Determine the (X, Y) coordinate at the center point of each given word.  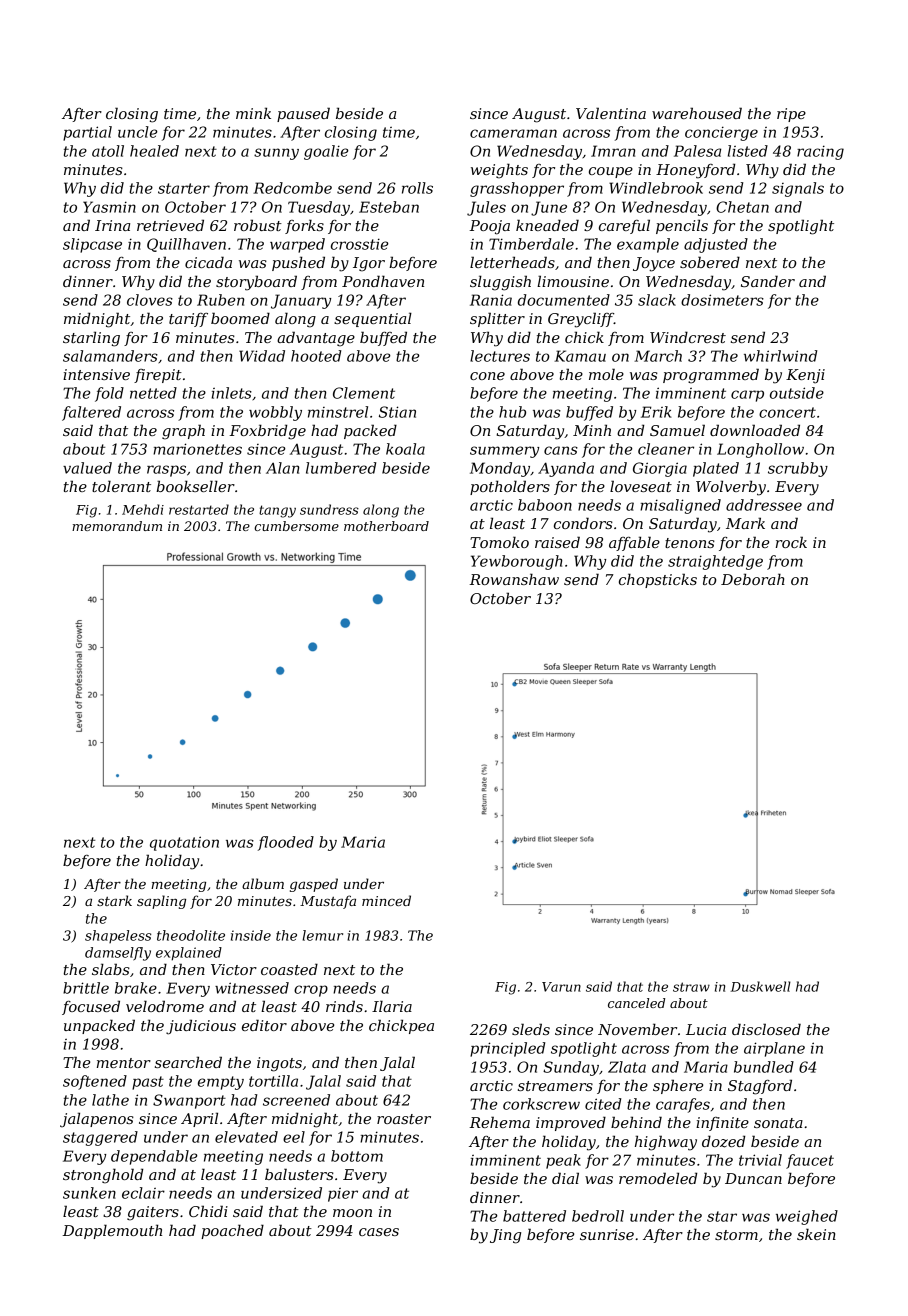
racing (820, 152)
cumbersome (296, 526)
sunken (89, 1193)
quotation (184, 843)
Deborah (753, 579)
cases (379, 1232)
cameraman (513, 133)
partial (87, 133)
